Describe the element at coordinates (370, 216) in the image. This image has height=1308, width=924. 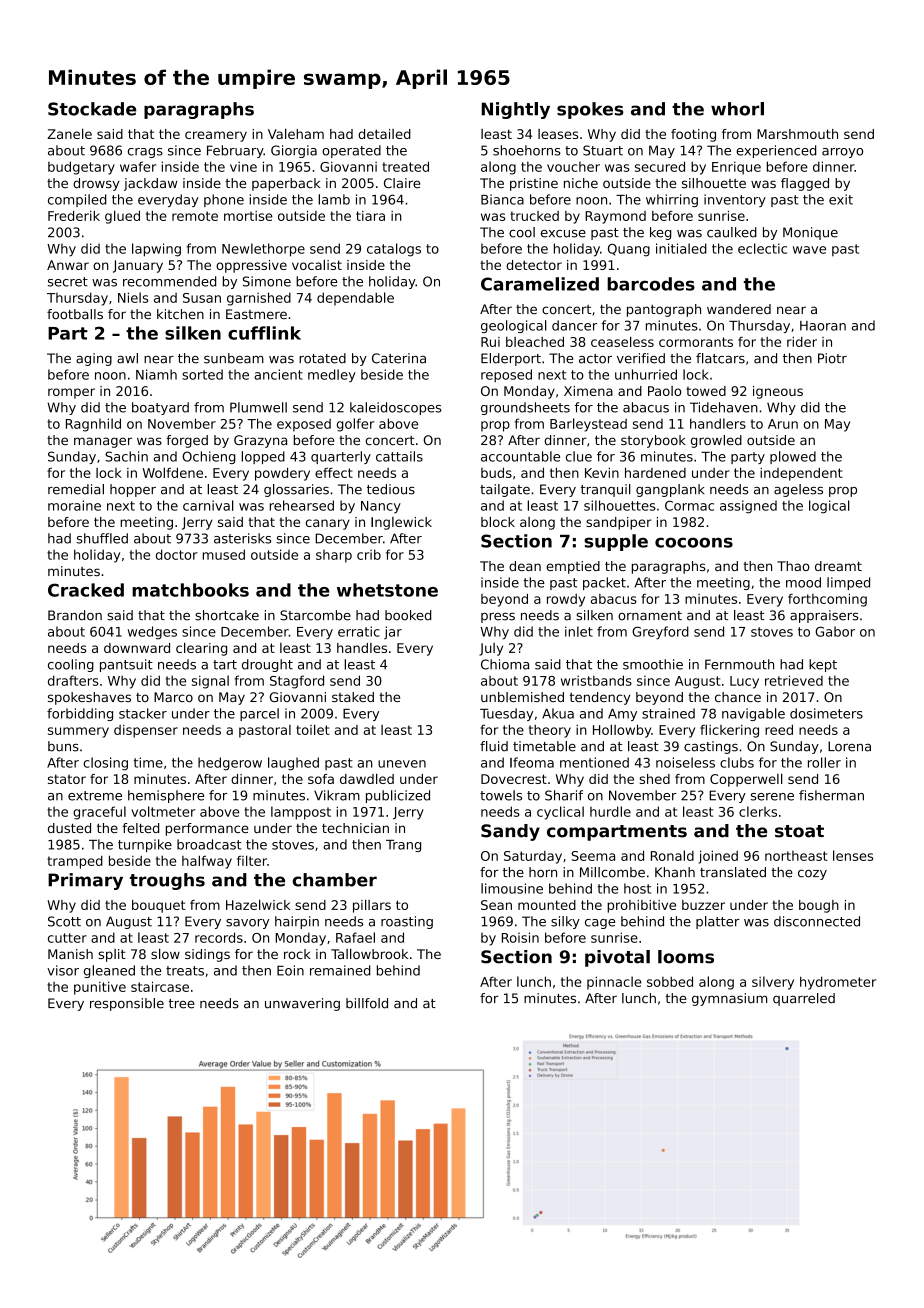
I see `tiara` at that location.
